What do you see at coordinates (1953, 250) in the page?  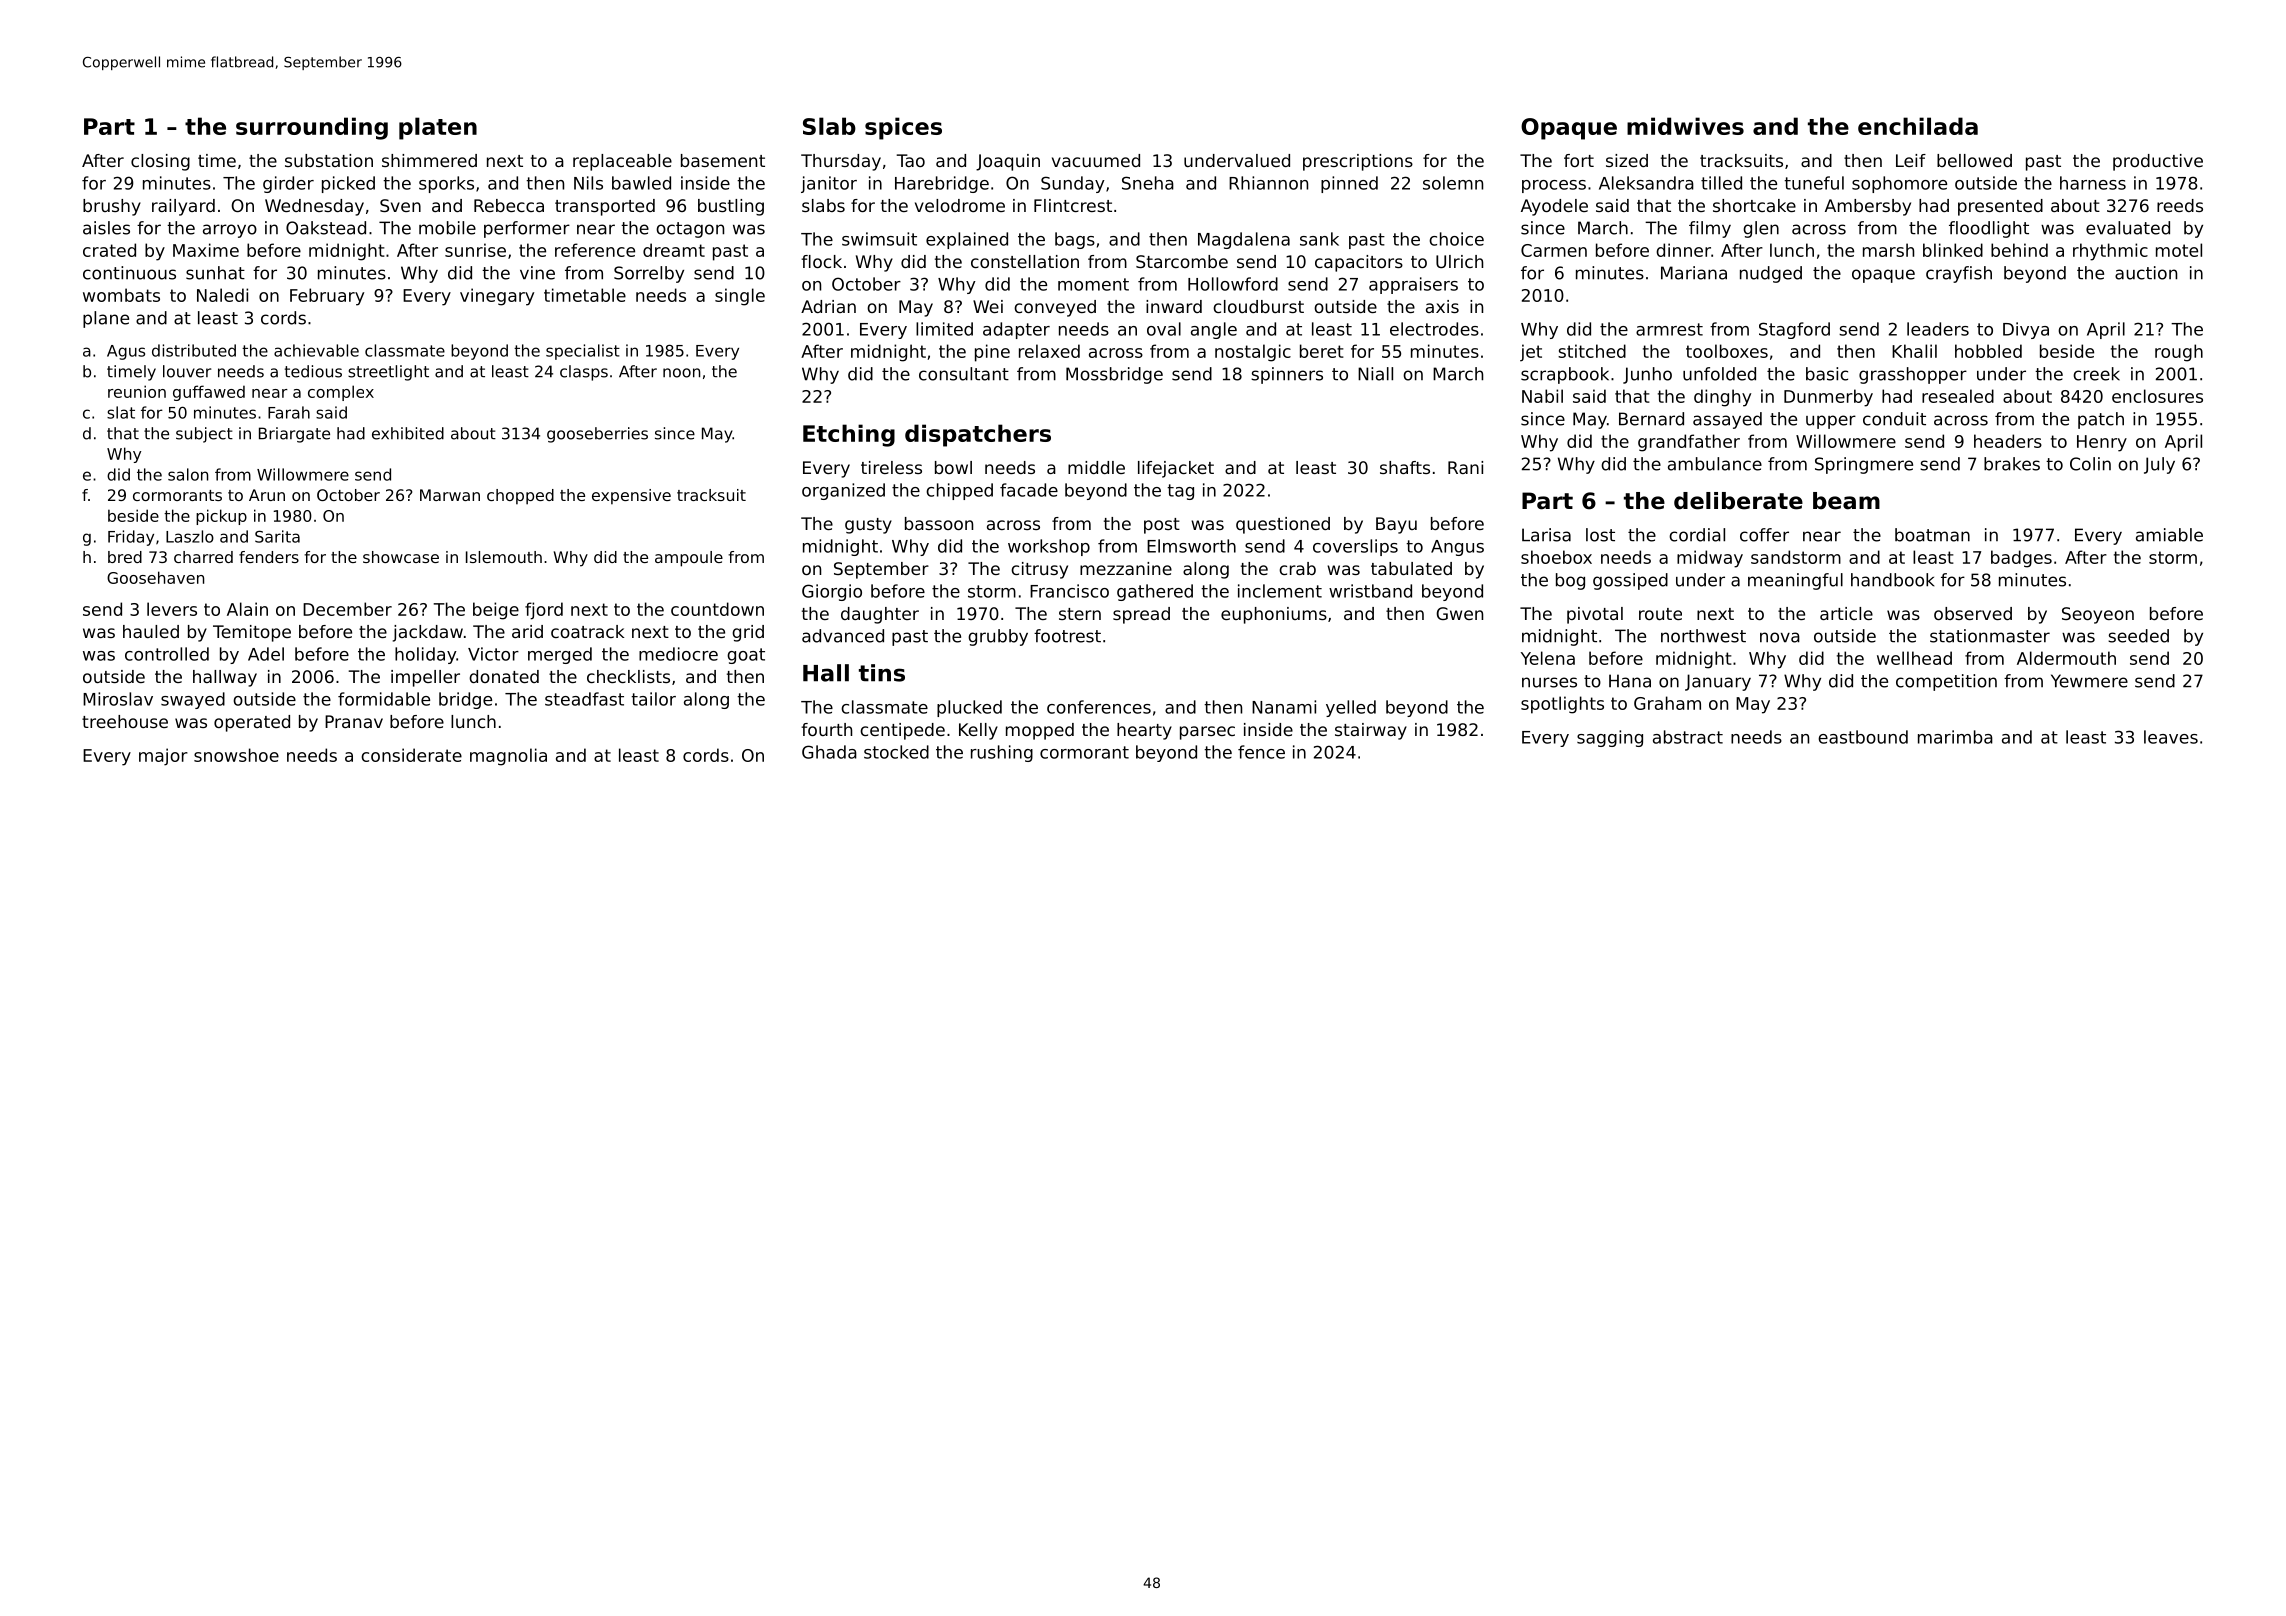 I see `blinked` at bounding box center [1953, 250].
